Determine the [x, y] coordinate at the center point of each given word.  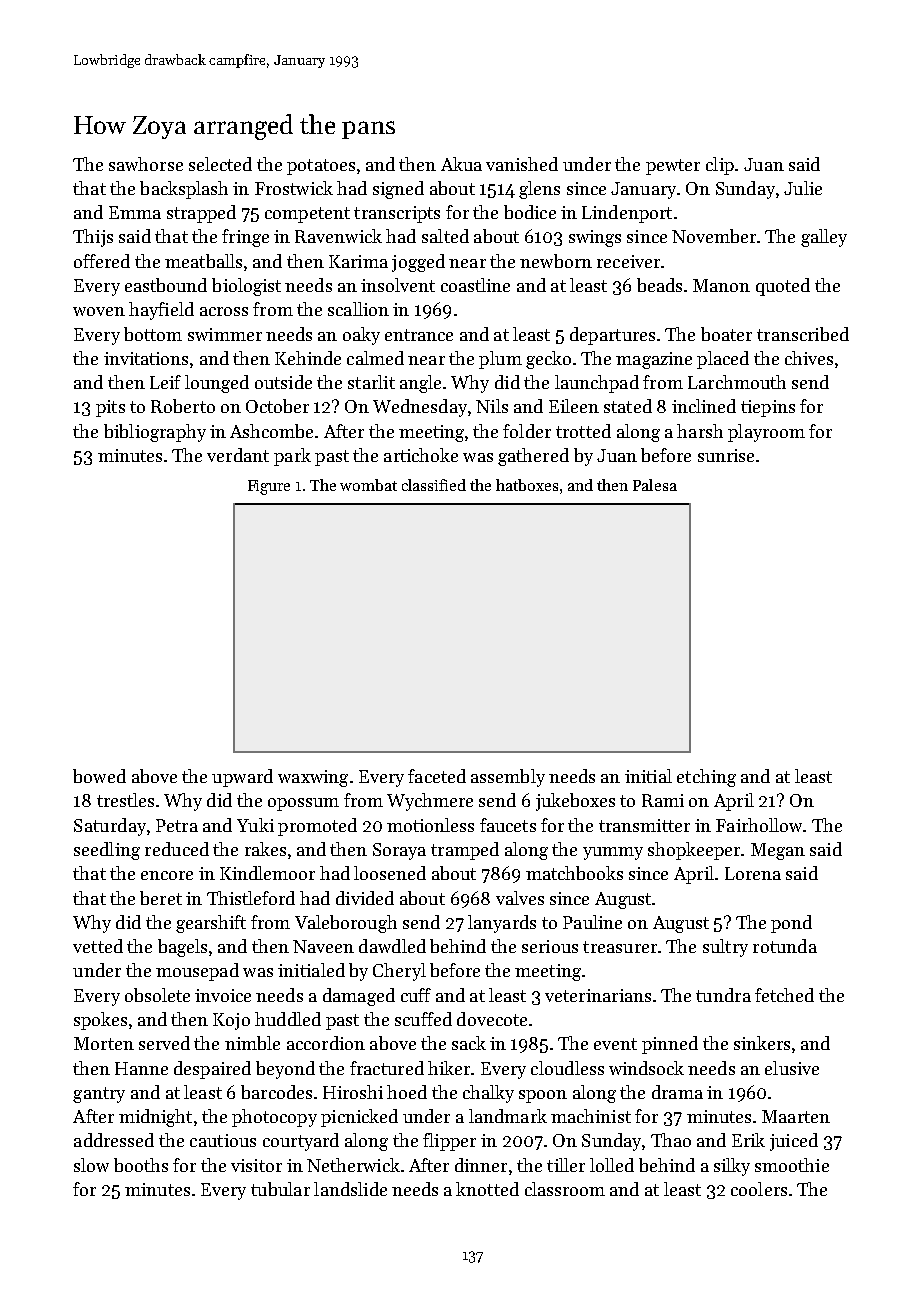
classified [434, 485]
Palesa [655, 485]
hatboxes [527, 485]
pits [110, 408]
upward [242, 778]
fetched [784, 995]
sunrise [726, 455]
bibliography [155, 433]
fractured [387, 1068]
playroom [766, 433]
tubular [280, 1189]
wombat [368, 485]
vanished [522, 164]
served [164, 1043]
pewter [673, 167]
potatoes [321, 167]
